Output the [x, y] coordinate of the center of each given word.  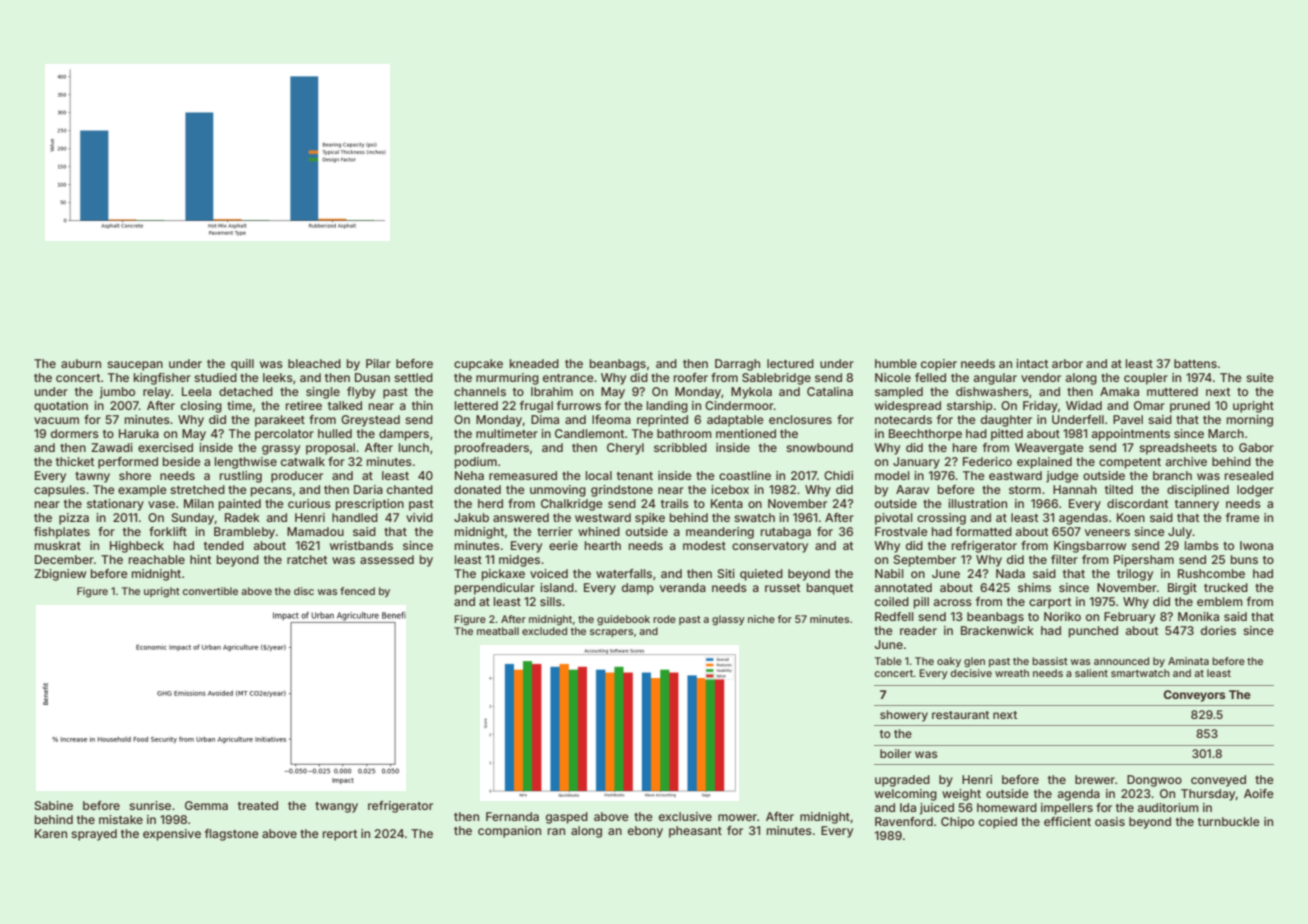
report [340, 835]
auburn [81, 363]
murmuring [507, 379]
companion [509, 832]
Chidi [838, 475]
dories [1218, 630]
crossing [941, 519]
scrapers [611, 633]
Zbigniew [60, 575]
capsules [59, 491]
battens [1195, 363]
